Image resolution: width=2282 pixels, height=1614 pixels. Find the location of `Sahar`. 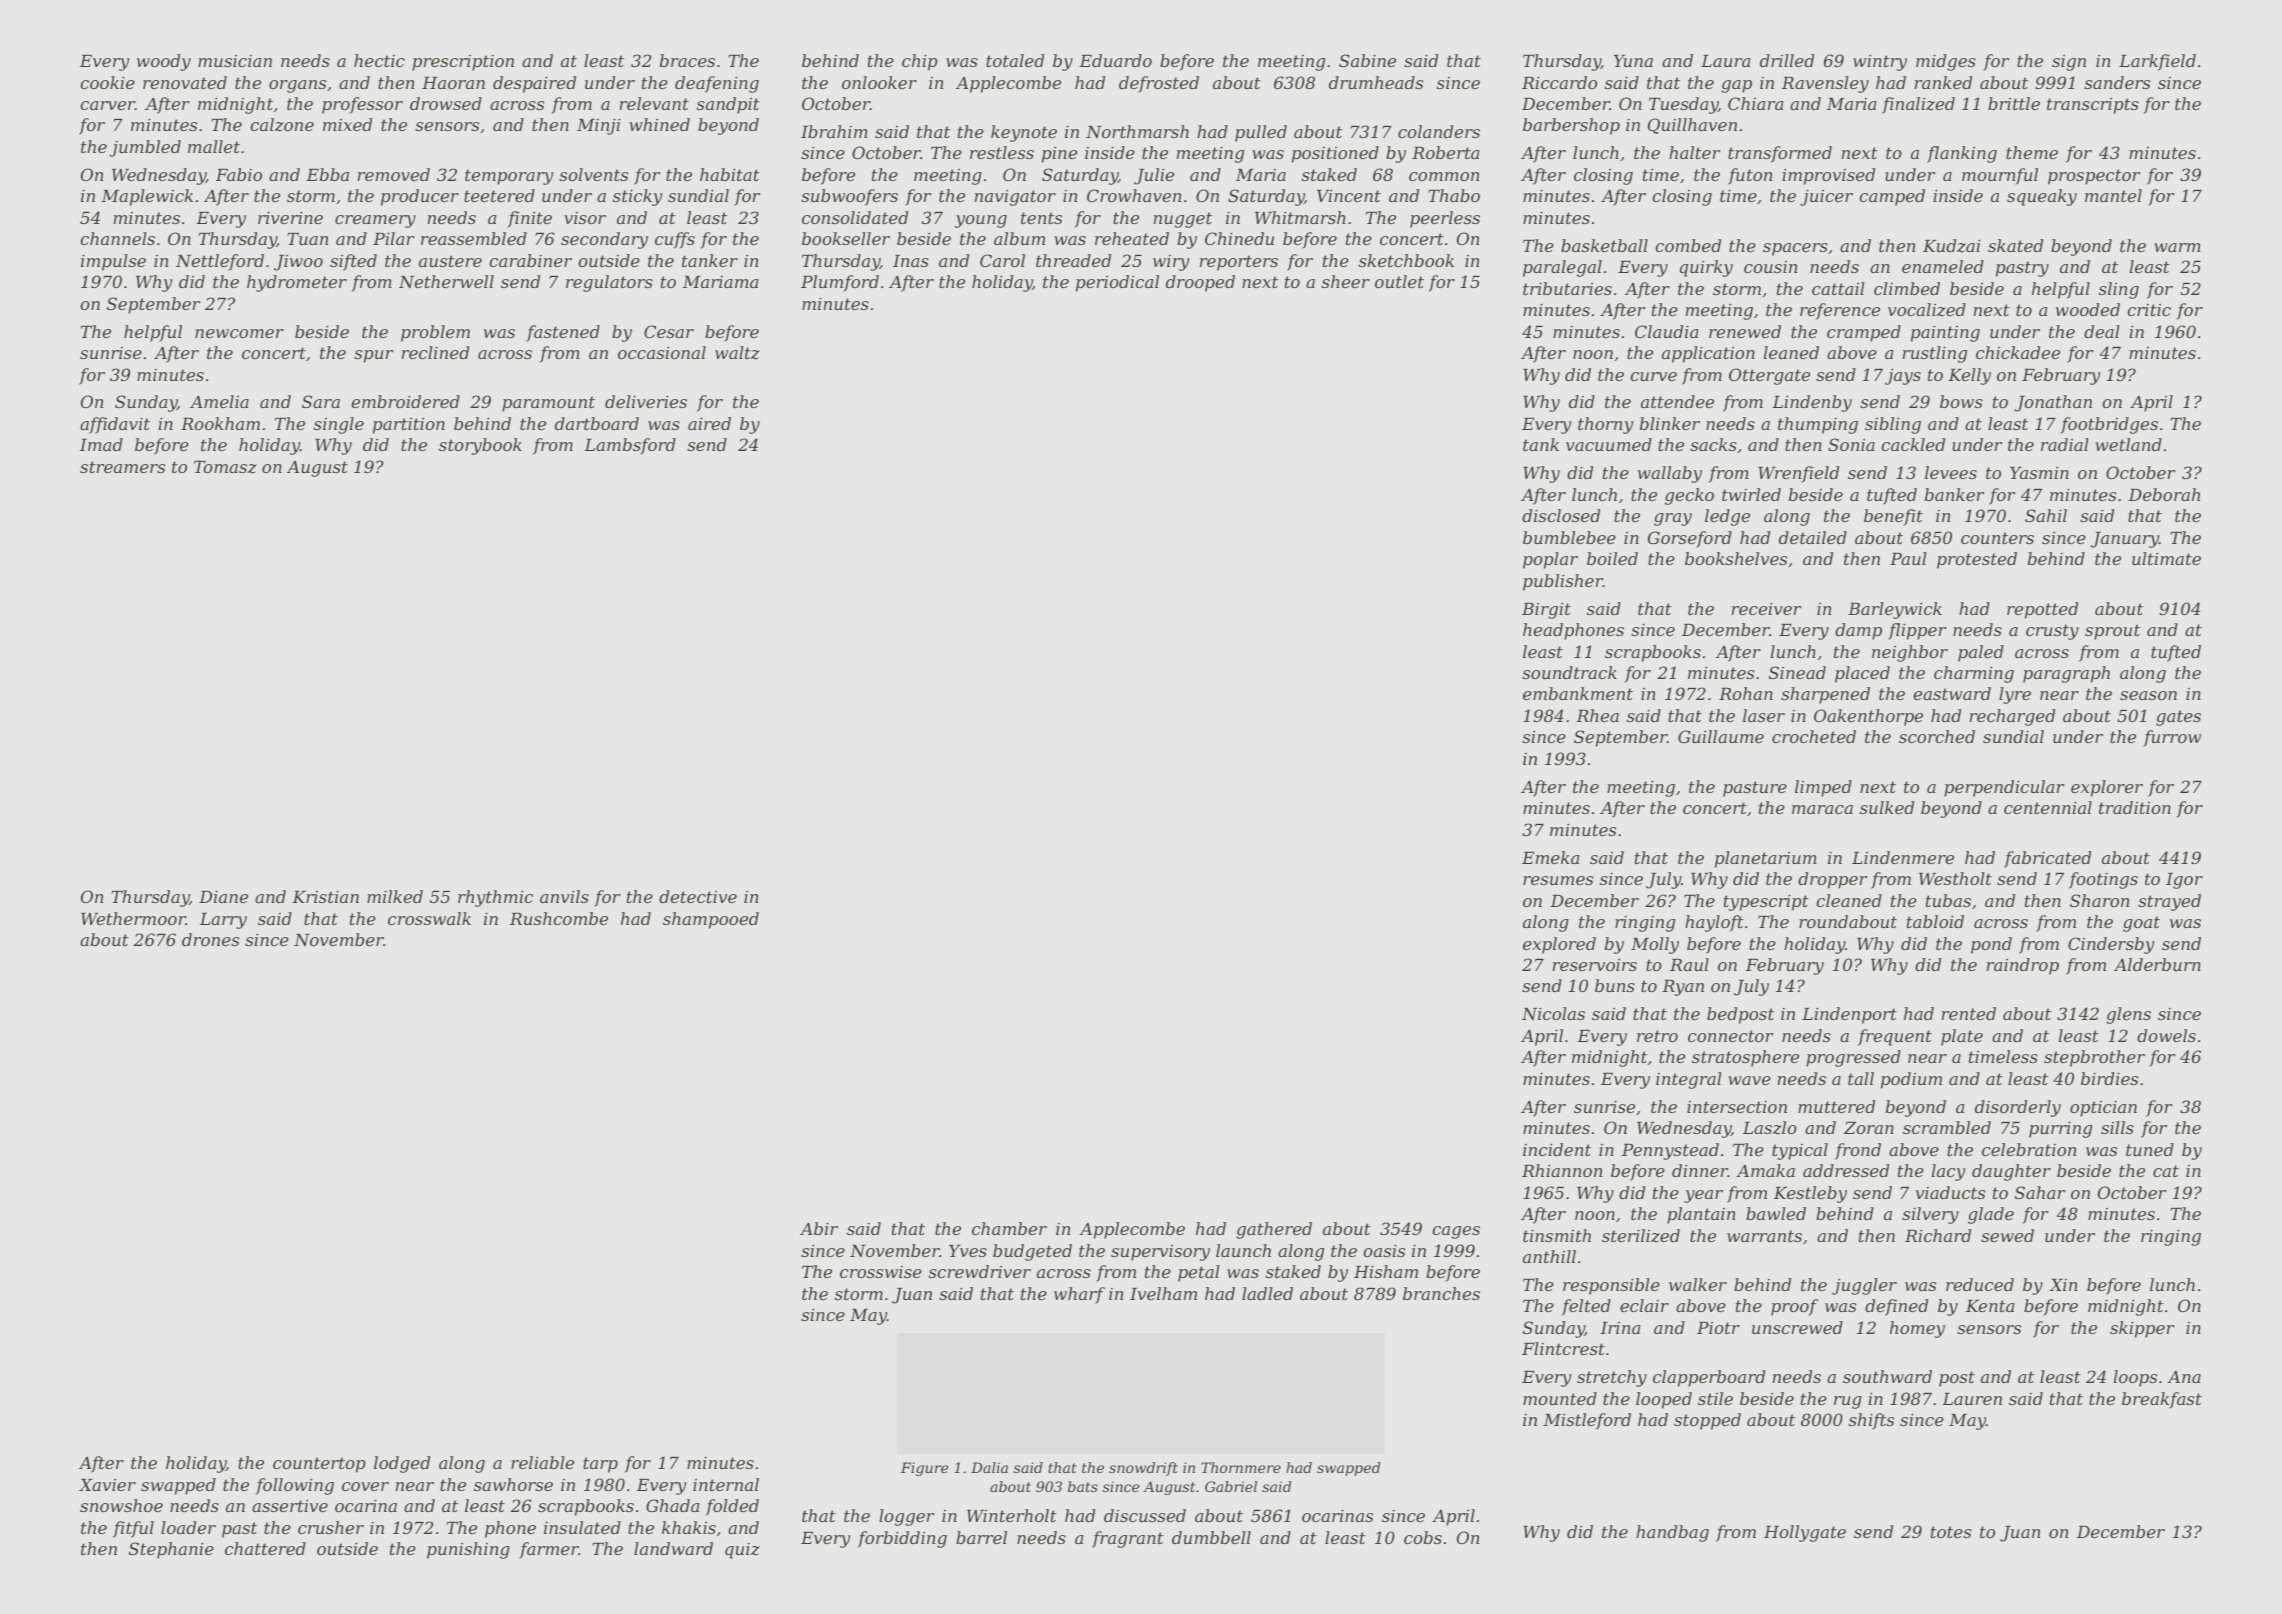

Sahar is located at coordinates (2040, 1192).
